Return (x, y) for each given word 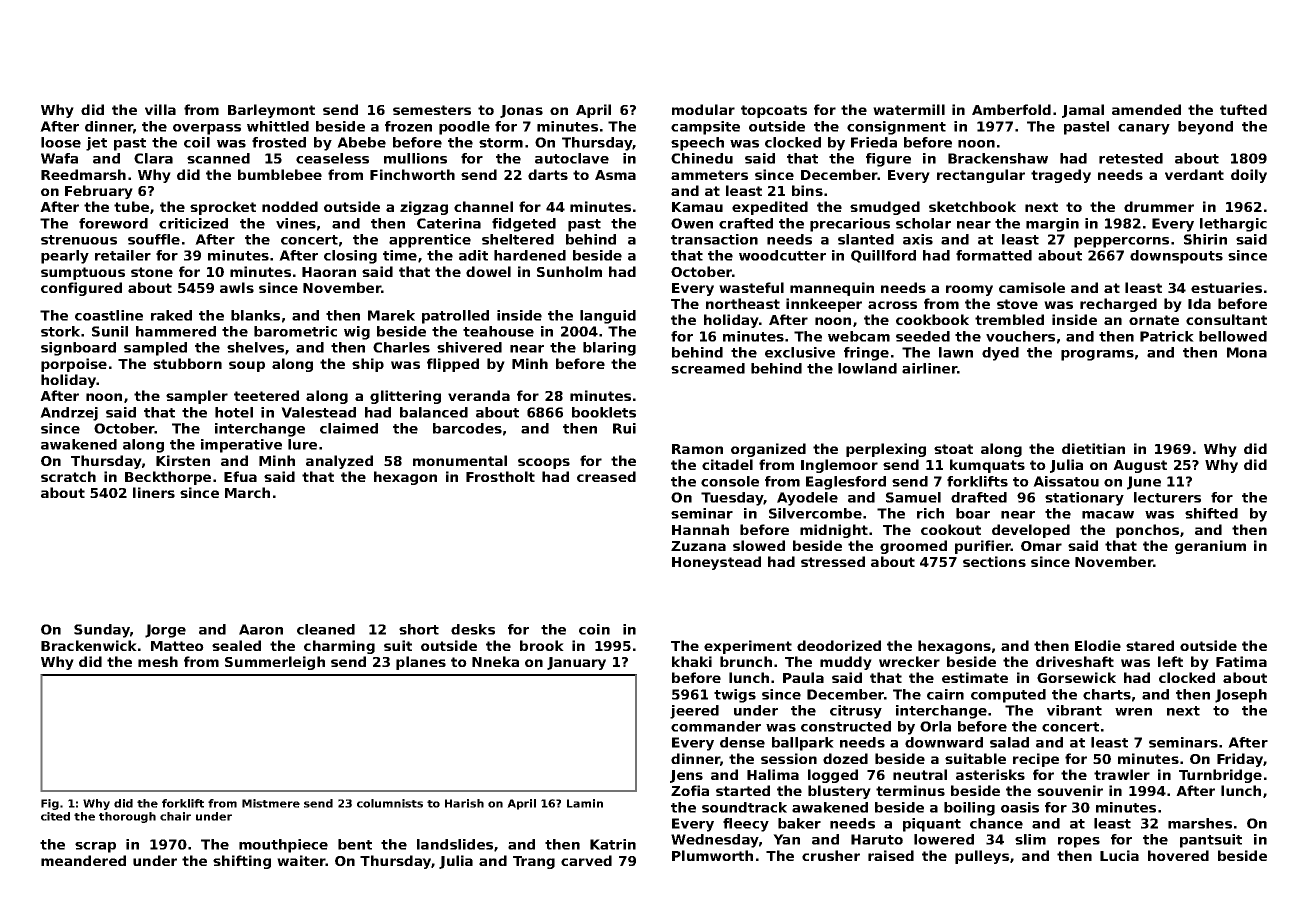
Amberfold (1011, 109)
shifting (242, 862)
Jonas (521, 111)
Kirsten (183, 460)
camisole (1032, 287)
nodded (290, 206)
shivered (469, 347)
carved (586, 860)
